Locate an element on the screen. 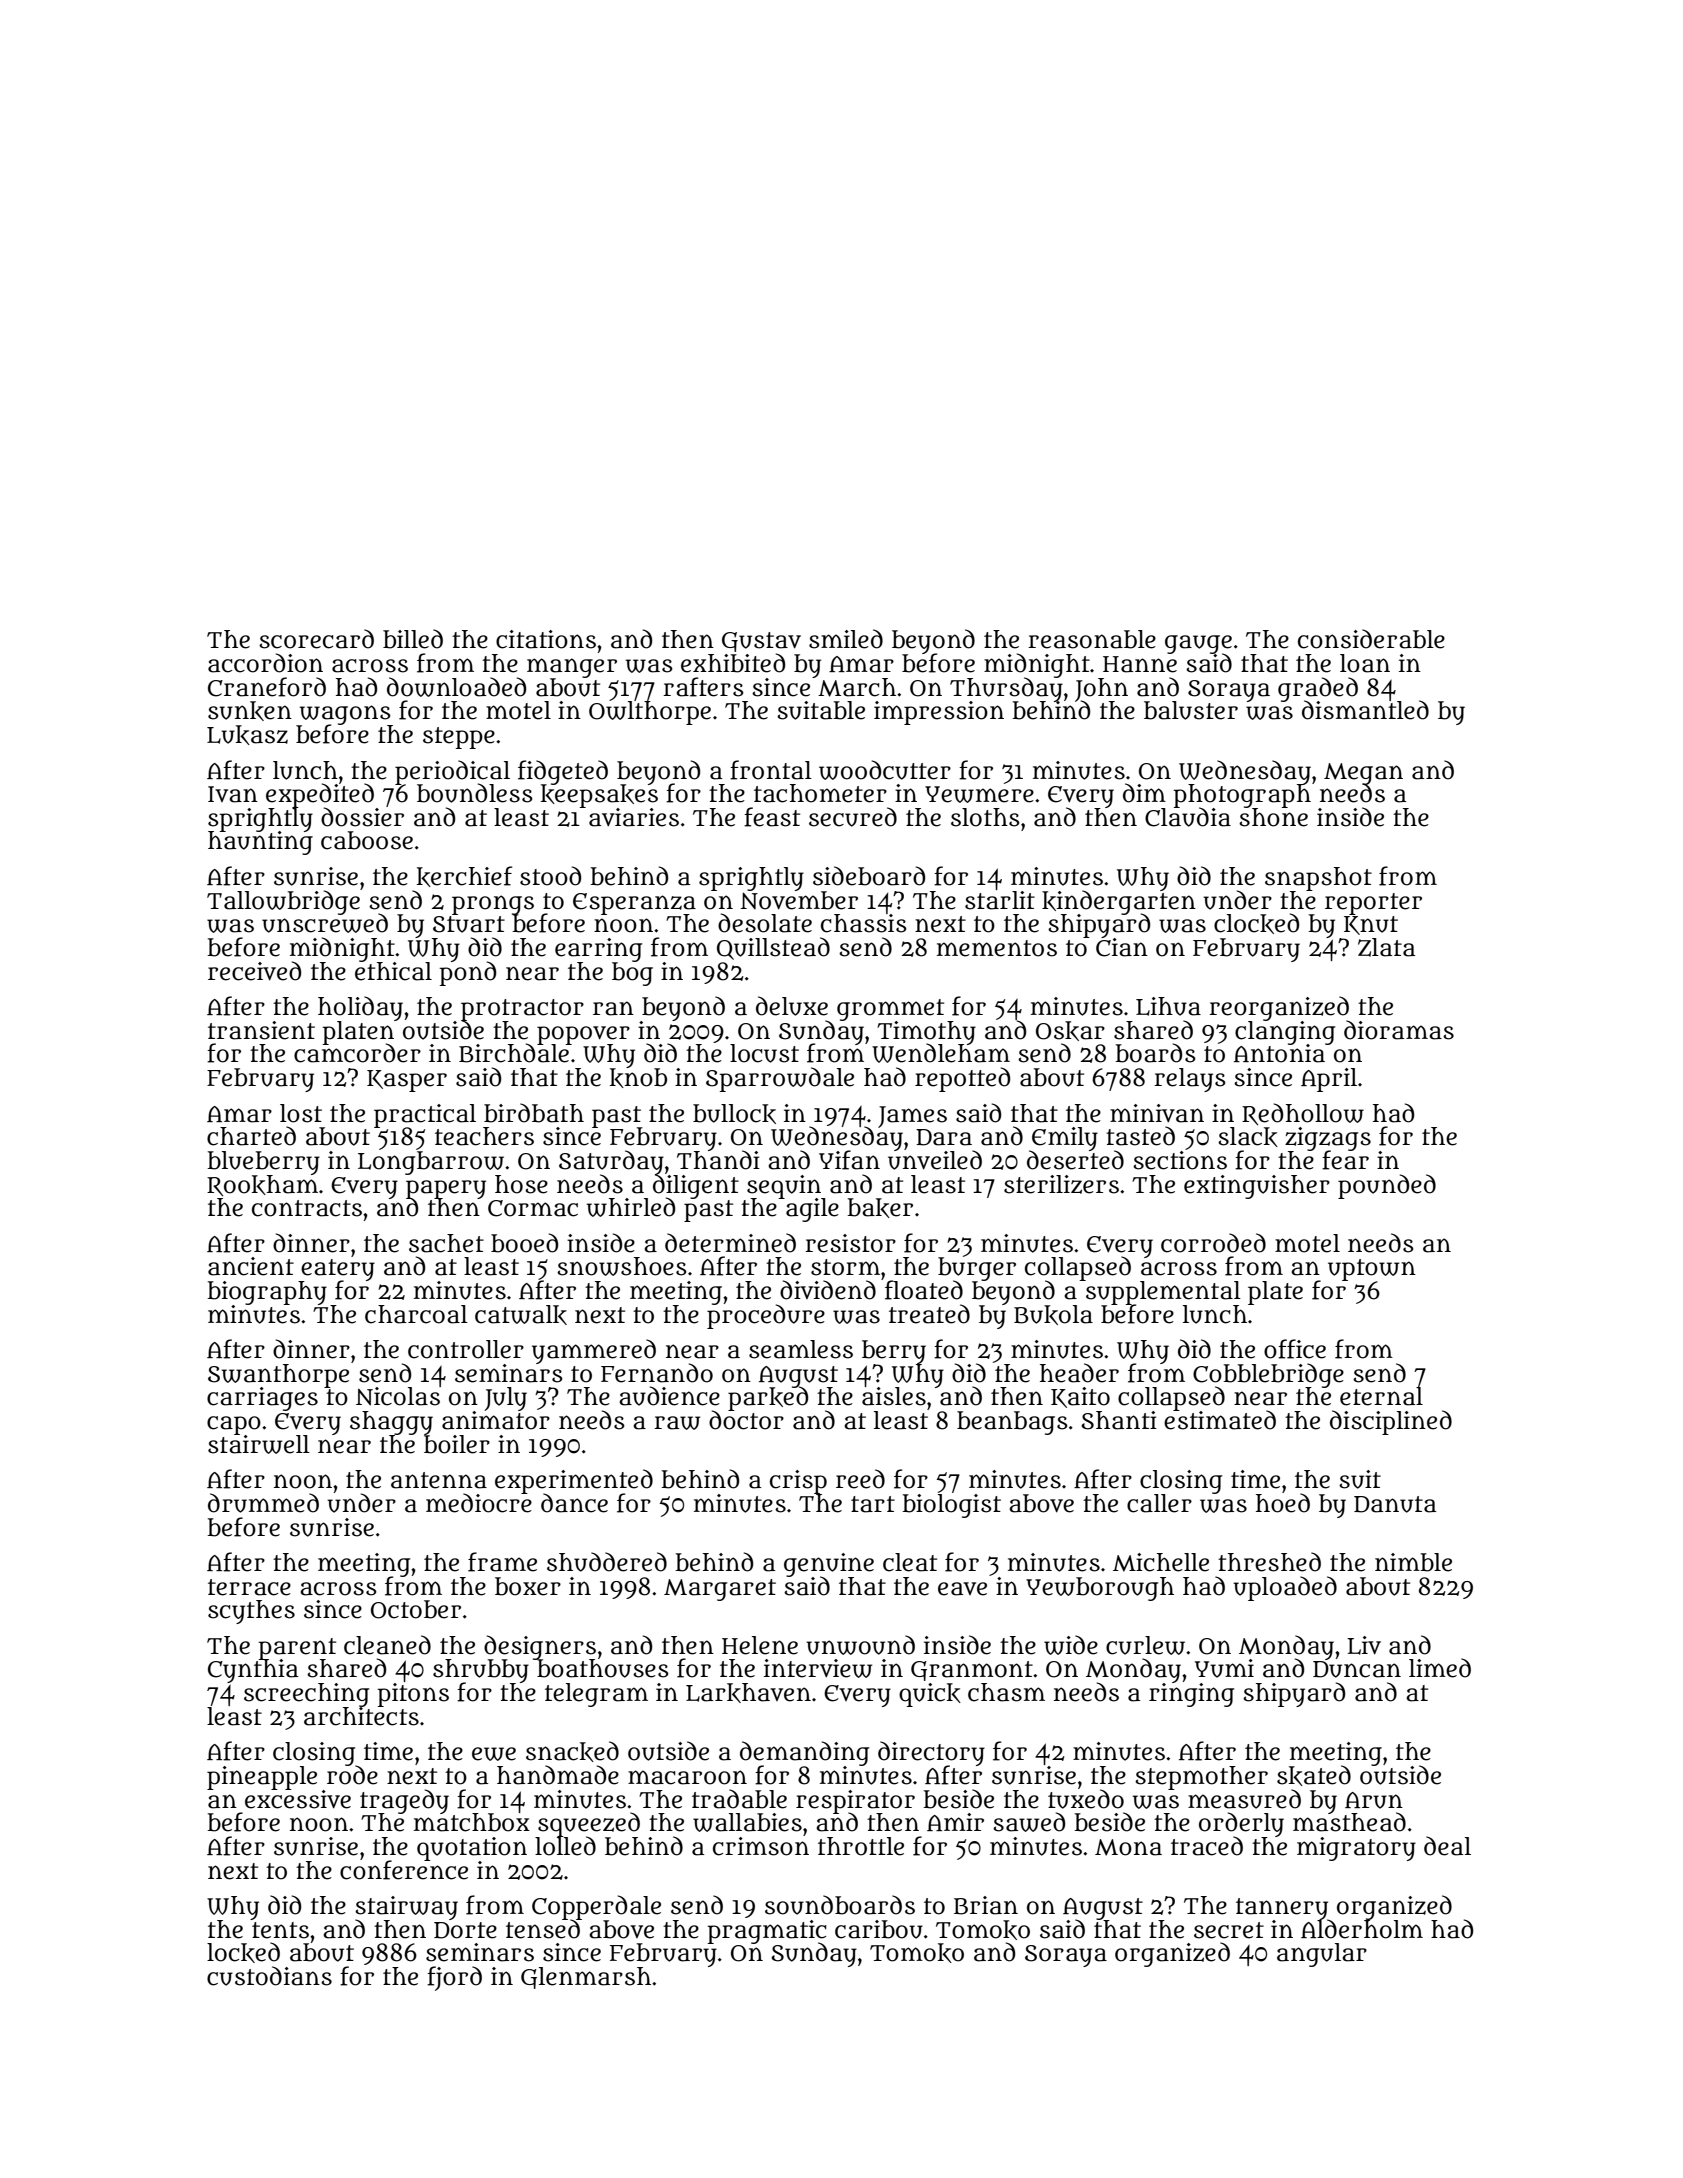 The height and width of the screenshot is (2178, 1683). Helene is located at coordinates (760, 1645).
